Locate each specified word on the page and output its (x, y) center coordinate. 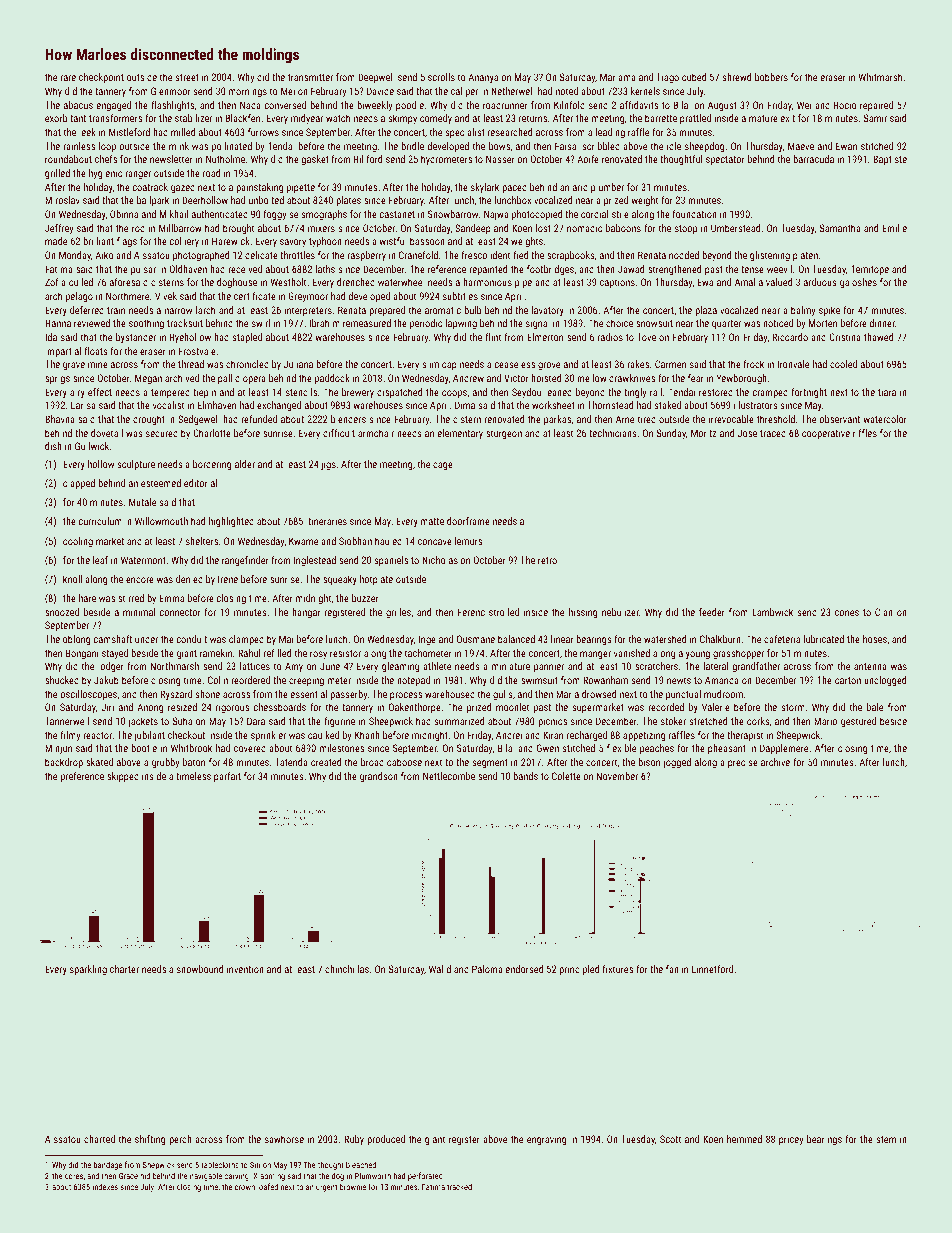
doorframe (468, 521)
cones (847, 613)
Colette (566, 776)
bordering (212, 465)
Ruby (354, 1140)
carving (236, 1177)
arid (580, 187)
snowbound (200, 969)
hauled (388, 541)
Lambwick (772, 612)
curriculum (100, 521)
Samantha (840, 228)
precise (743, 763)
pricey (791, 1140)
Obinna (124, 214)
